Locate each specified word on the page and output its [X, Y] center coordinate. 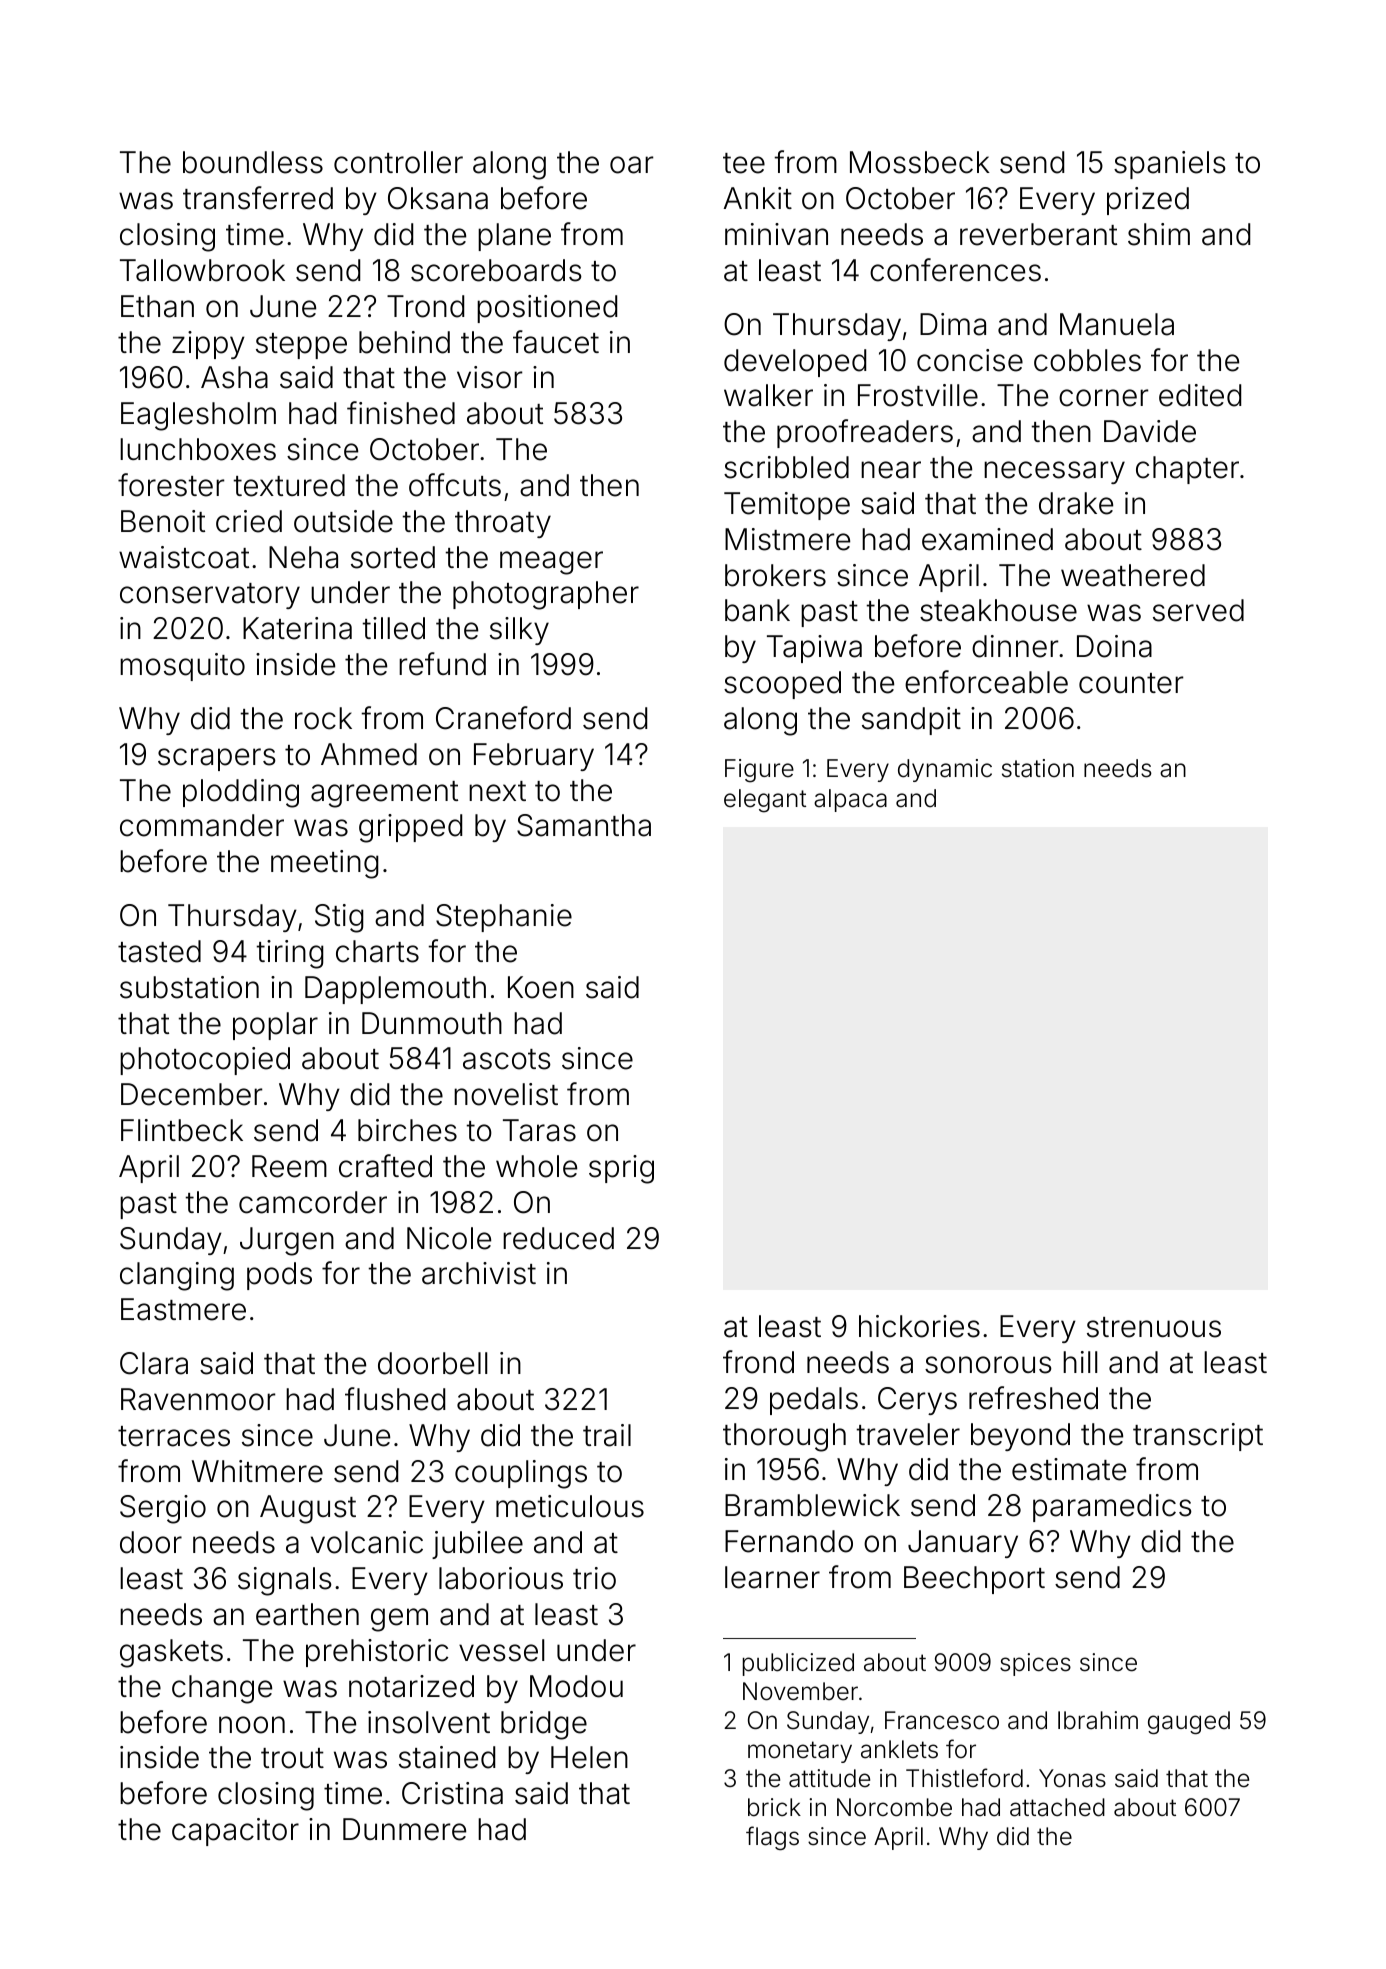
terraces [174, 1436]
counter [1131, 683]
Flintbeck [182, 1130]
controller [398, 162]
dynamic [945, 770]
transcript [1198, 1437]
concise [970, 360]
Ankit [758, 198]
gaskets [171, 1653]
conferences [955, 270]
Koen [541, 987]
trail [607, 1435]
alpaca [850, 800]
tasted [159, 951]
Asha [234, 377]
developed [795, 363]
